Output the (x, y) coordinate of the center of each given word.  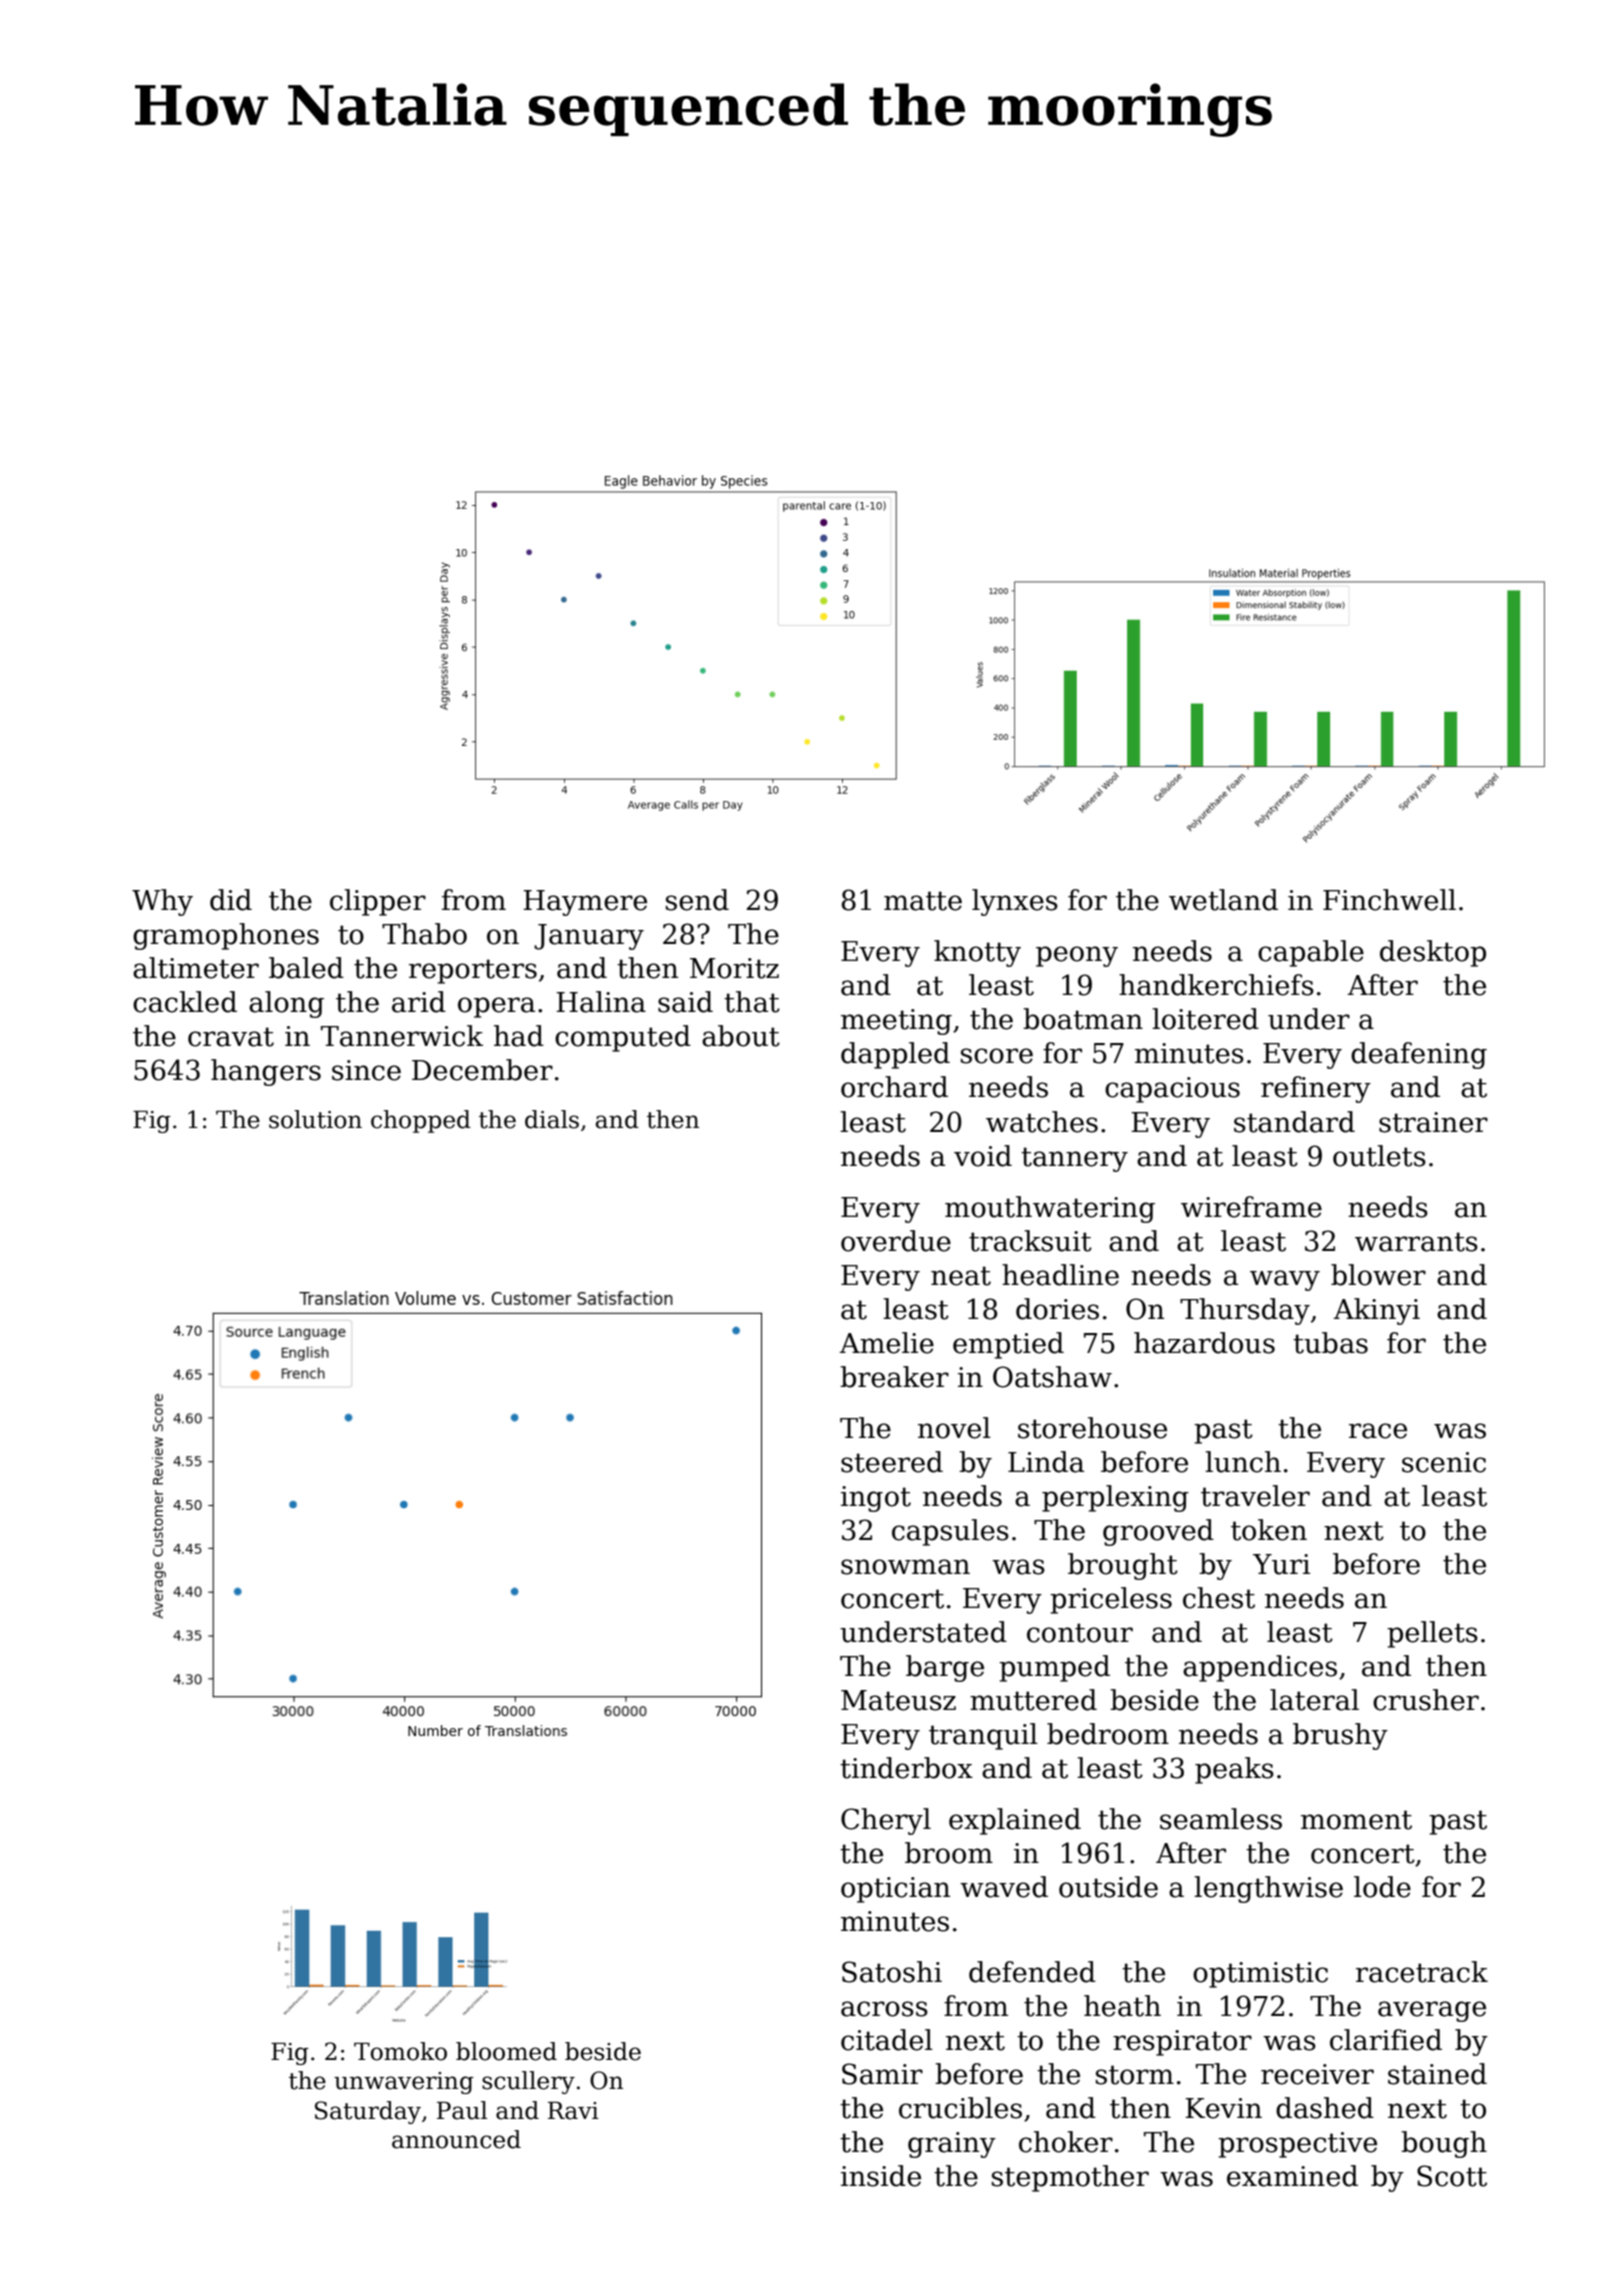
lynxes (1015, 902)
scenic (1444, 1462)
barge (945, 1668)
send (697, 900)
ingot (876, 1499)
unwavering (404, 2083)
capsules (950, 1532)
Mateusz (898, 1700)
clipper (378, 902)
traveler (1255, 1496)
